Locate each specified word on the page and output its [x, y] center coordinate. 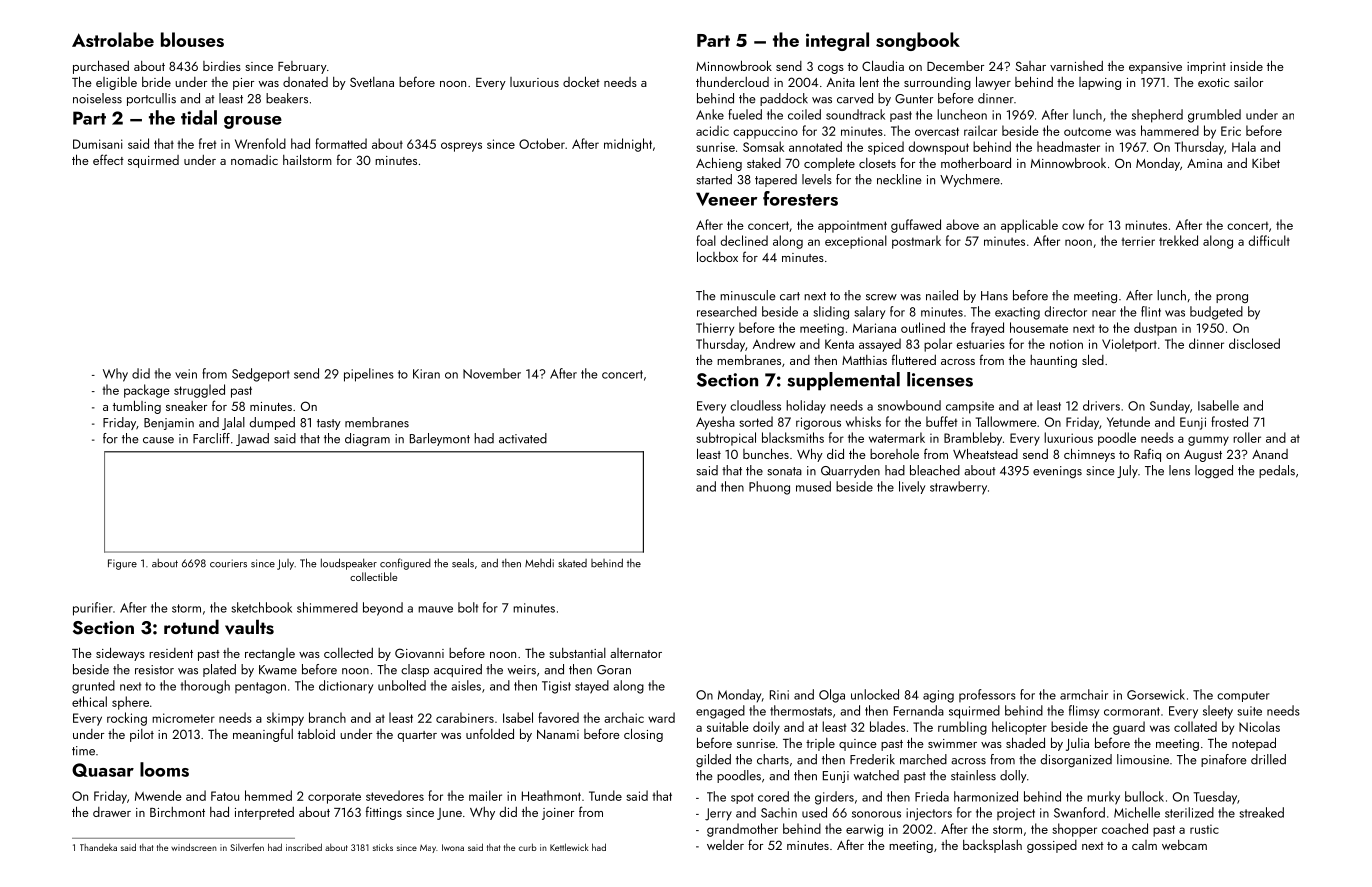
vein [186, 374]
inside [1246, 65]
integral [837, 41]
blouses [192, 39]
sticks [383, 847]
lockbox [717, 256]
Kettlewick [569, 847]
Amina [1204, 163]
